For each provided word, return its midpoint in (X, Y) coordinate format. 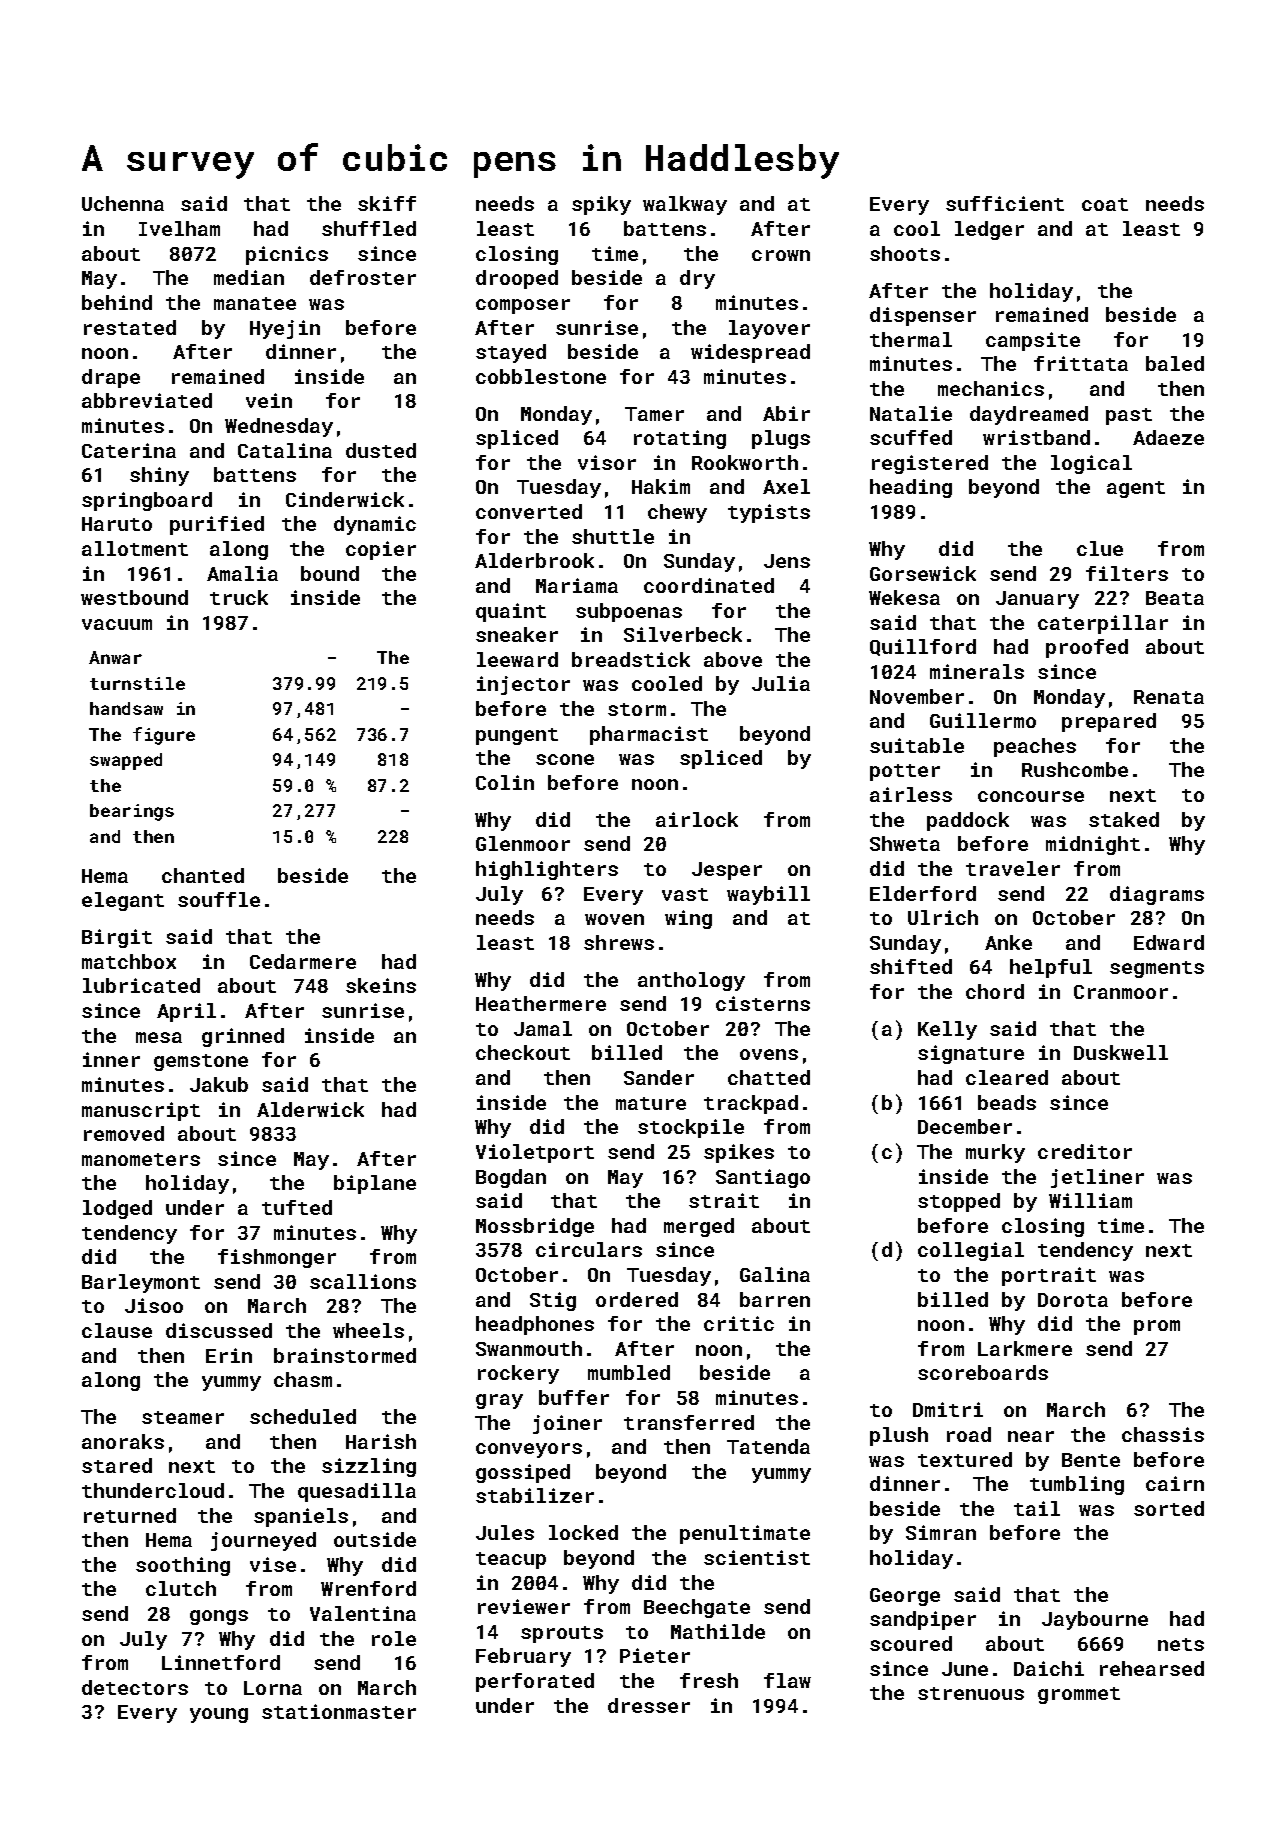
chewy (677, 513)
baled (1175, 363)
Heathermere (541, 1003)
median (249, 277)
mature (651, 1103)
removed (124, 1133)
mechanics (991, 388)
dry (697, 279)
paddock (968, 821)
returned (130, 1515)
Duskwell (1121, 1052)
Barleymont (141, 1283)
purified (217, 525)
